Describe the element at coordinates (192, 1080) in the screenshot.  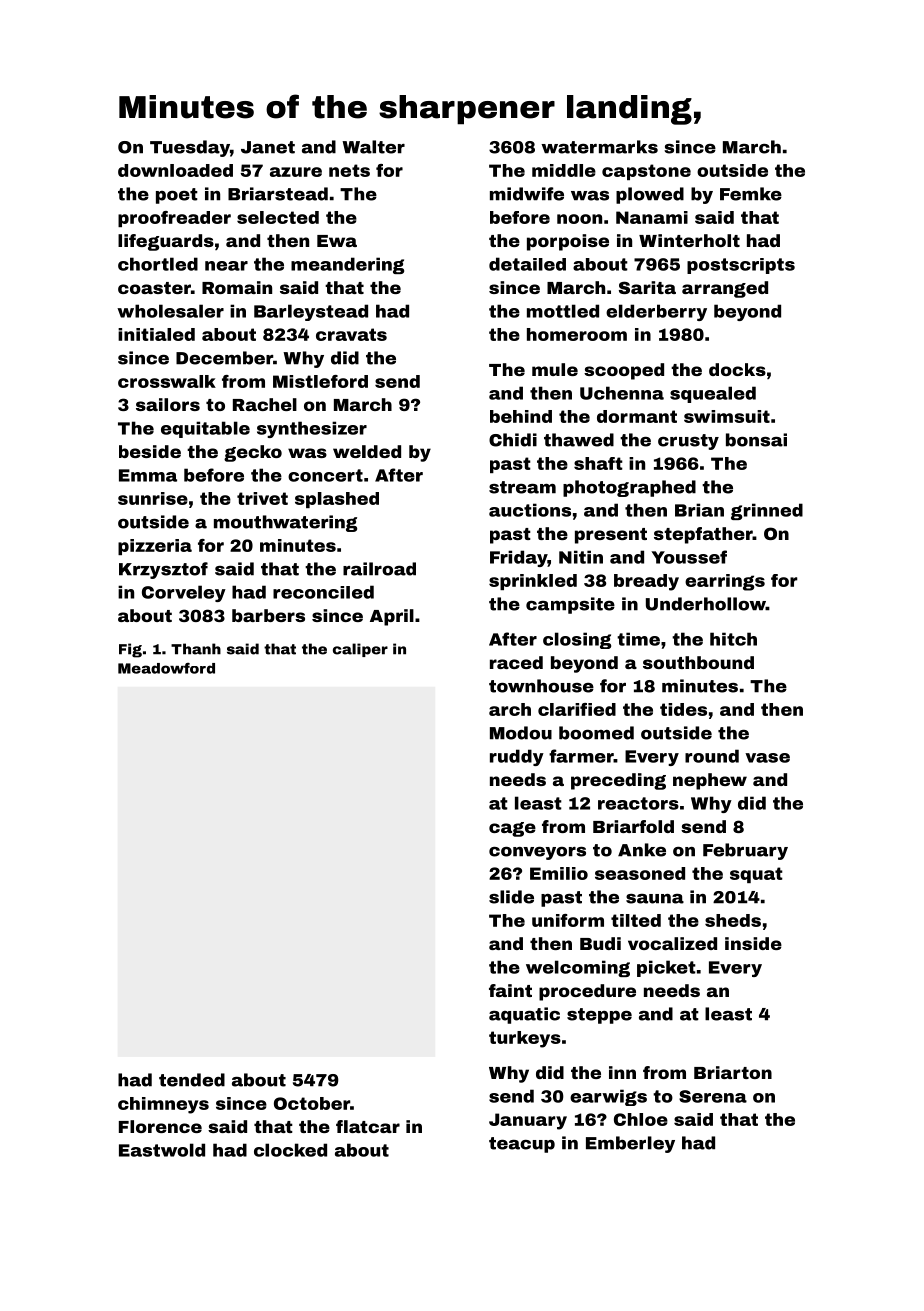
I see `tended` at that location.
